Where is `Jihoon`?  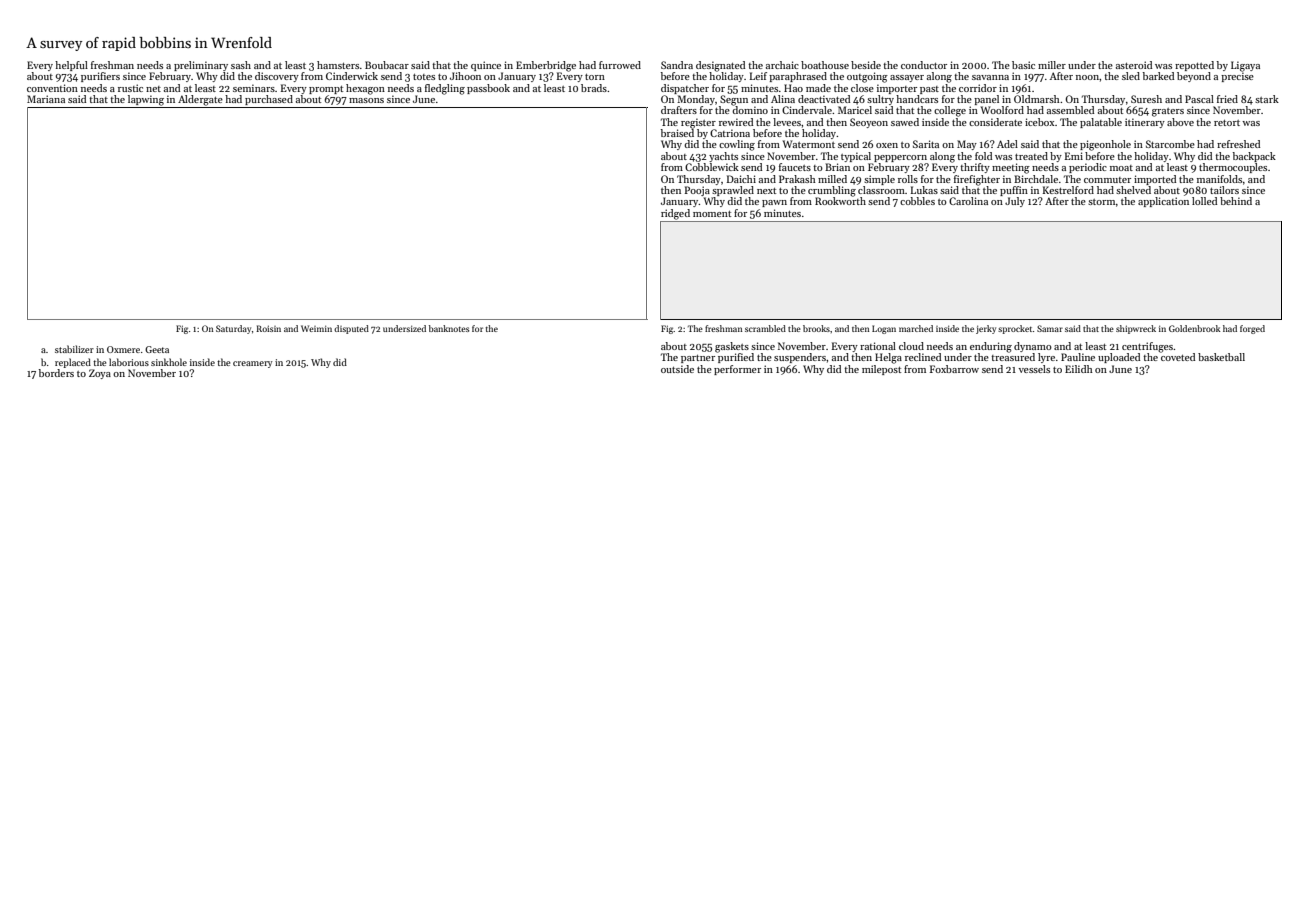
Jihoon is located at coordinates (465, 76).
